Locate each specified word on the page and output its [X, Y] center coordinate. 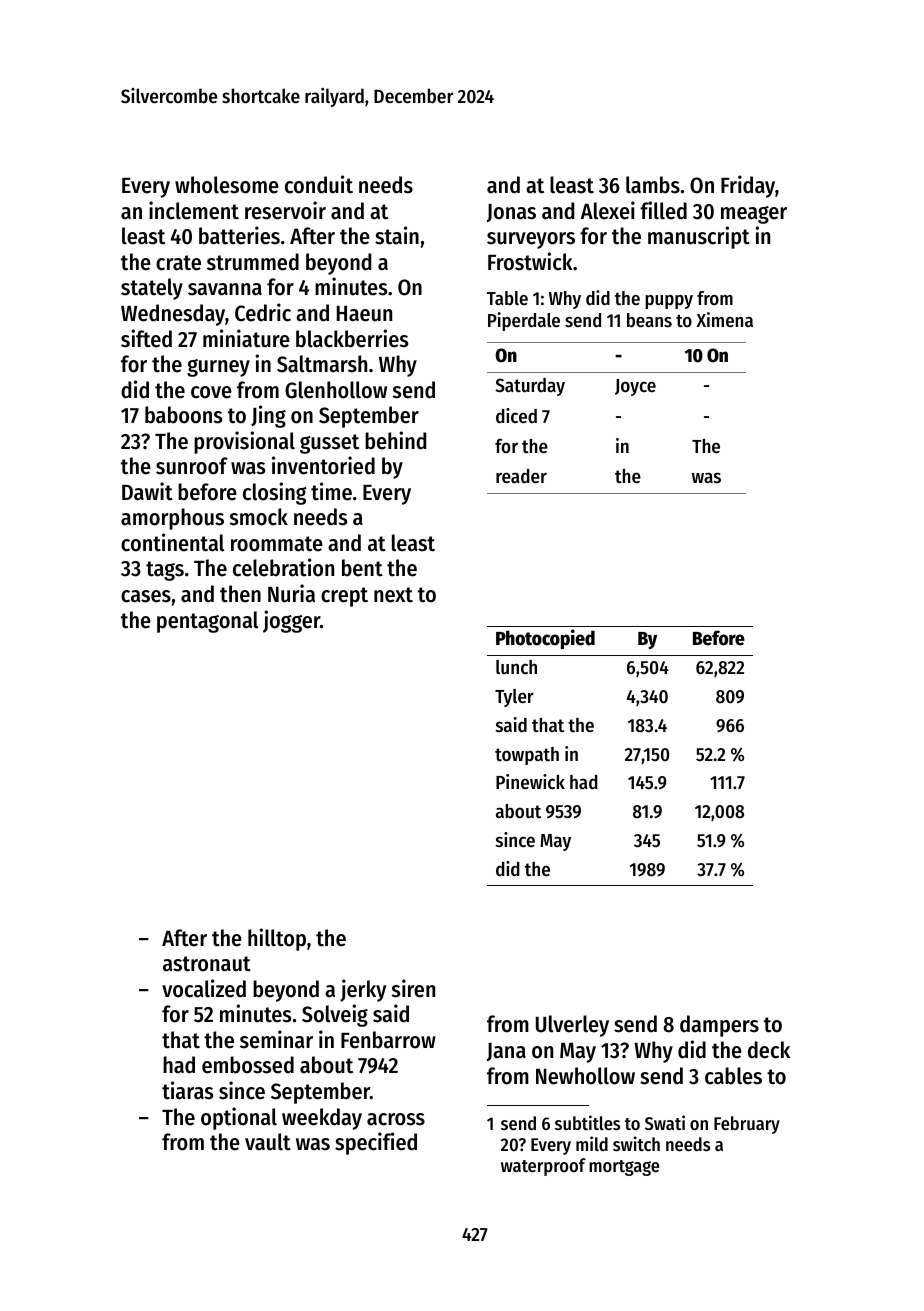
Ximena [724, 320]
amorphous [172, 519]
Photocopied [545, 639]
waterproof [543, 1167]
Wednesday [173, 315]
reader [521, 476]
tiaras [187, 1090]
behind [395, 440]
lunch [516, 667]
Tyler [514, 698]
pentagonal [207, 622]
